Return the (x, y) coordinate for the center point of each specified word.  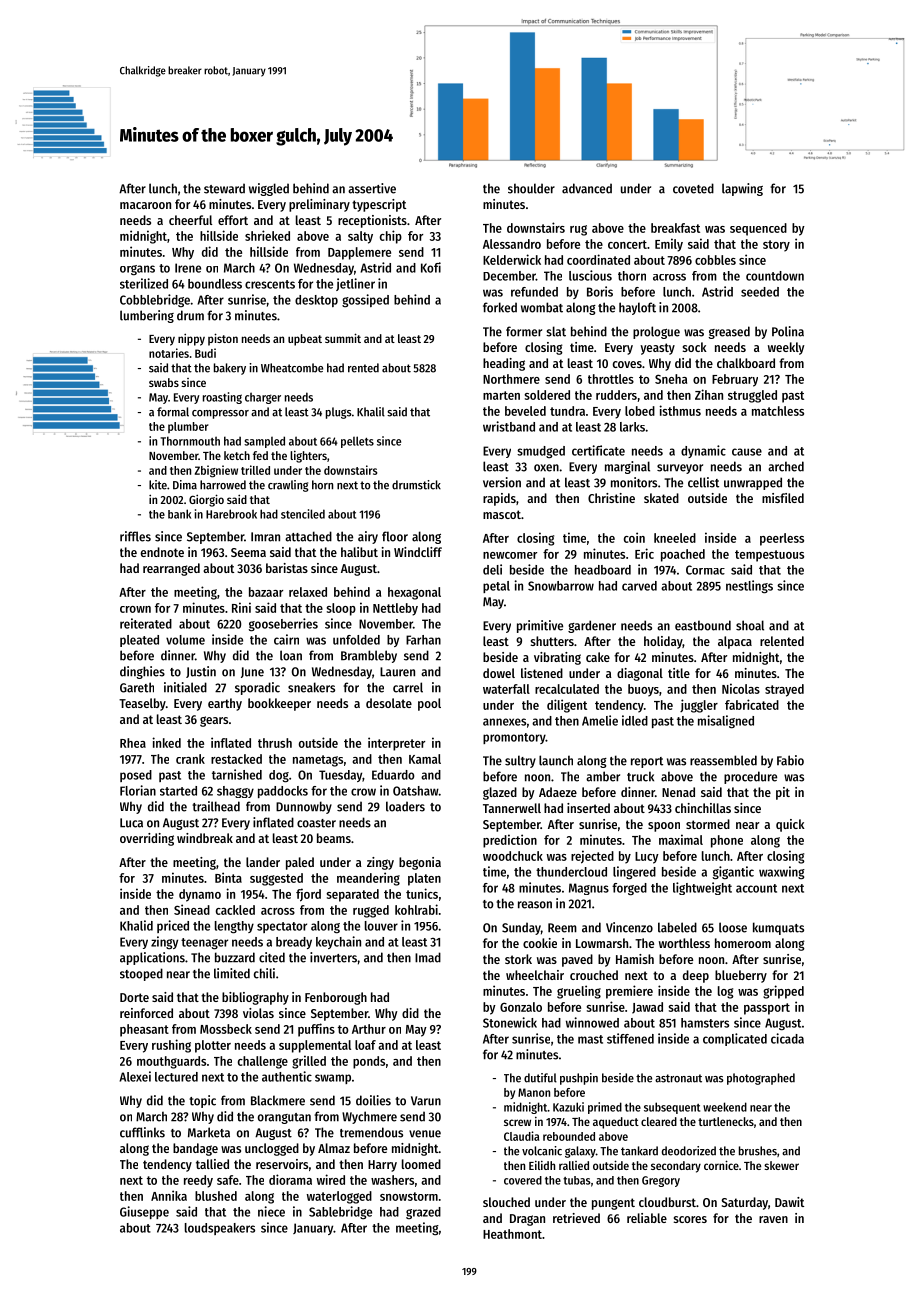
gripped (783, 992)
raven (773, 1219)
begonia (420, 863)
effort (233, 220)
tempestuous (769, 556)
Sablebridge (340, 1212)
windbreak (205, 838)
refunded (534, 292)
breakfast (675, 228)
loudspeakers (220, 1229)
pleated (139, 641)
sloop (341, 609)
